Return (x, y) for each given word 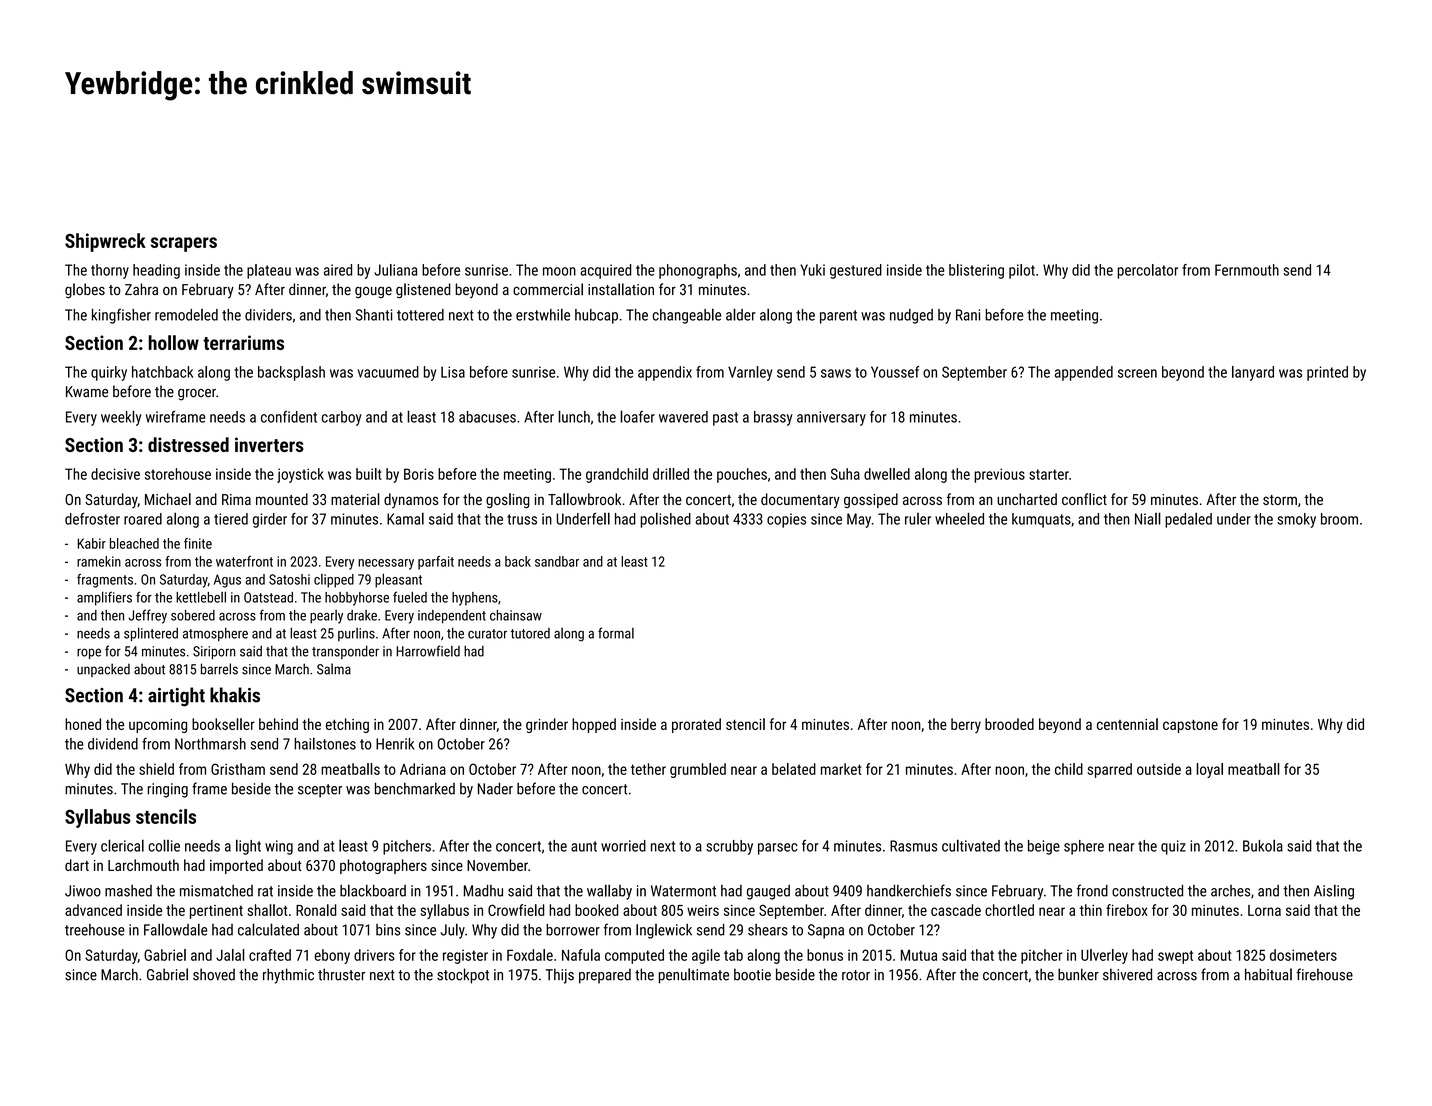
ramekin (99, 561)
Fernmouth (1247, 270)
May (859, 520)
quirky (109, 373)
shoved (214, 974)
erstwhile (543, 314)
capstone (1190, 726)
